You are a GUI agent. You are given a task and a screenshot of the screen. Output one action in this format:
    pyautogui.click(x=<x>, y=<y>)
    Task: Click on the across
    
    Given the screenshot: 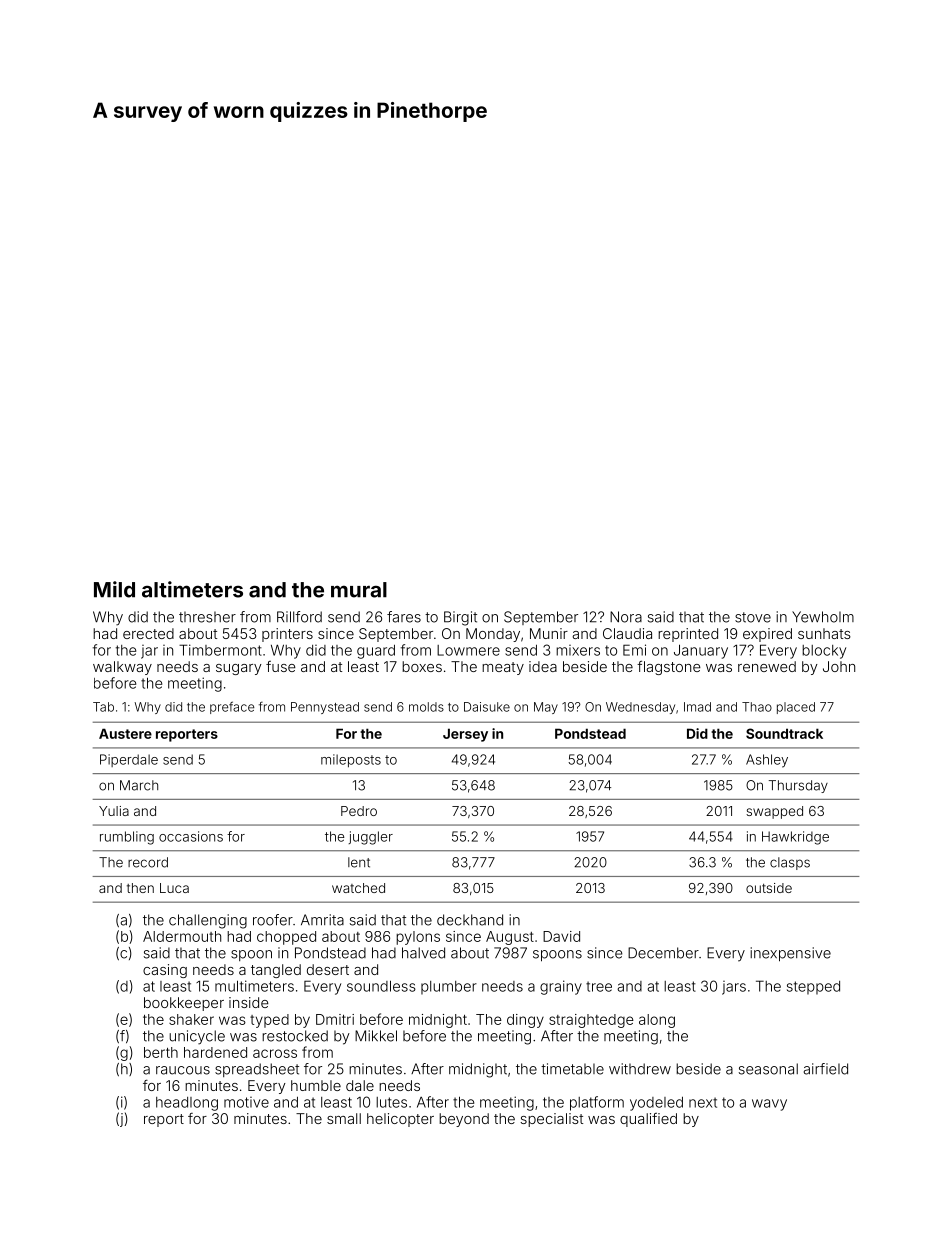 What is the action you would take?
    pyautogui.click(x=275, y=1053)
